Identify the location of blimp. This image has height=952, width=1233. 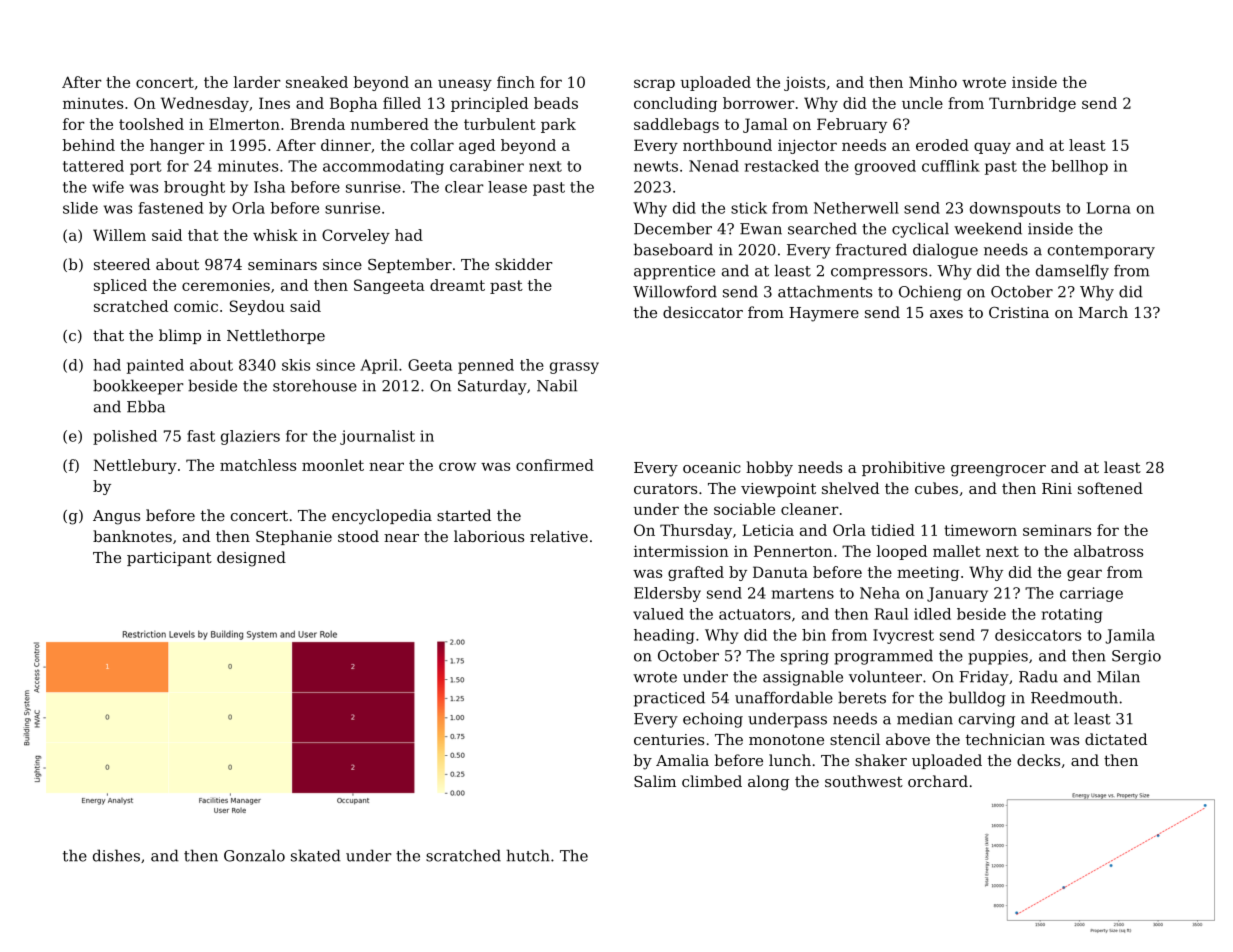
(180, 336).
